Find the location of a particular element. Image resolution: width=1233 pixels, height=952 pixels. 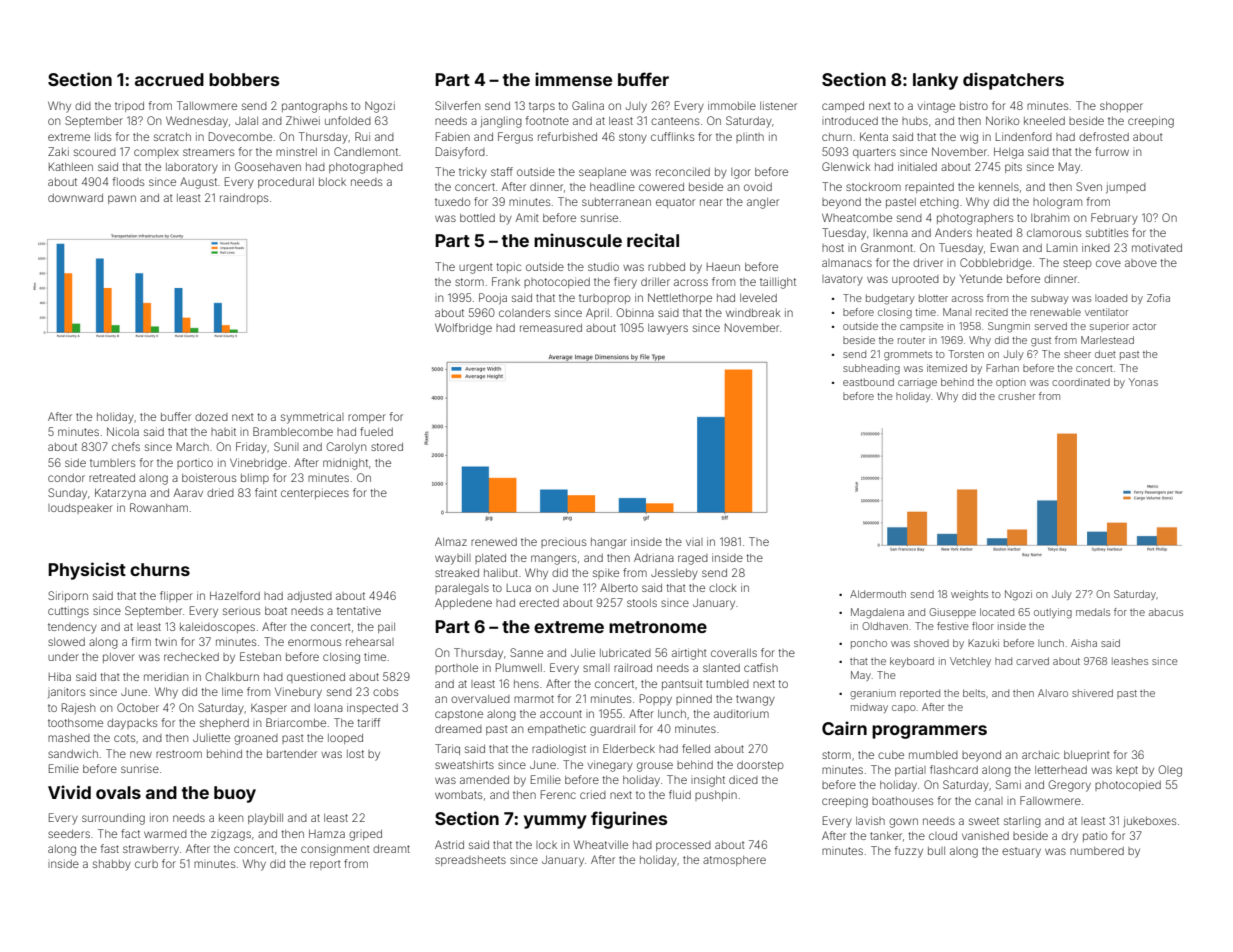

Aisha is located at coordinates (1084, 643).
